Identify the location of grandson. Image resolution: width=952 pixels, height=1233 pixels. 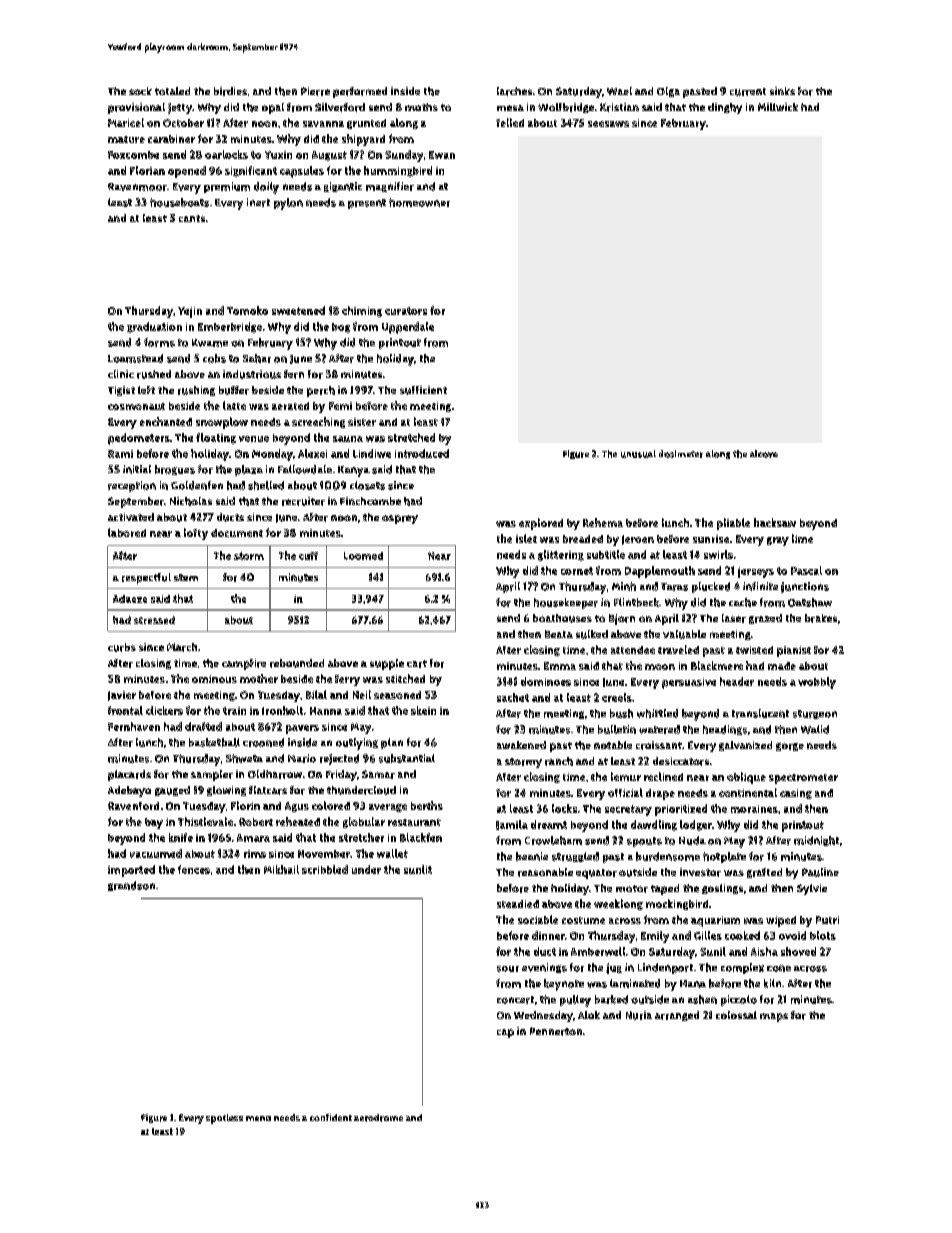
(131, 886).
